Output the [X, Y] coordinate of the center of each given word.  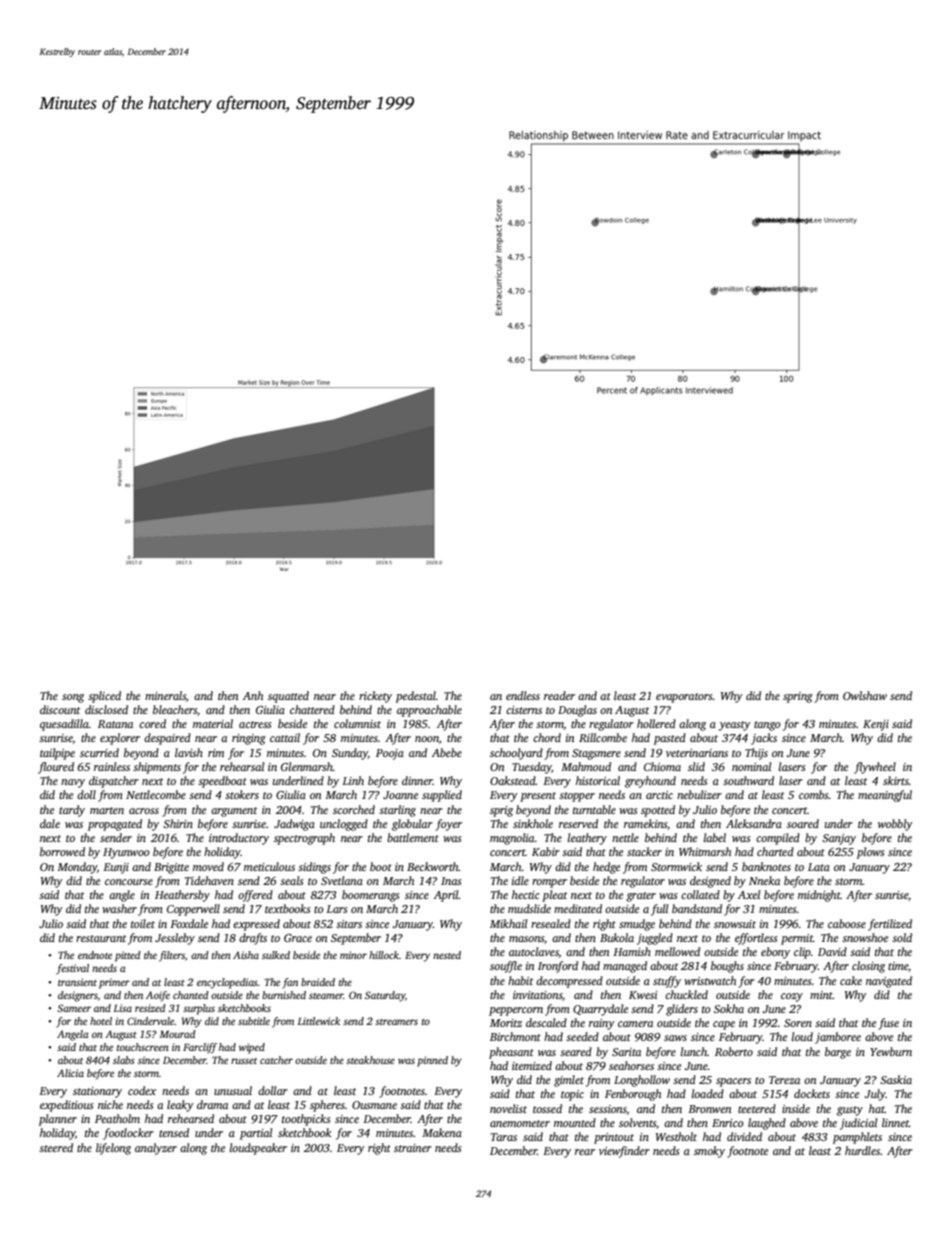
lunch [694, 1051]
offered [255, 896]
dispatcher [114, 782]
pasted [670, 739]
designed [710, 882]
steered [56, 1147]
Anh [253, 695]
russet [244, 1061]
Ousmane [374, 1105]
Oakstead [513, 780]
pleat [554, 896]
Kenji [876, 725]
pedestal [416, 697]
